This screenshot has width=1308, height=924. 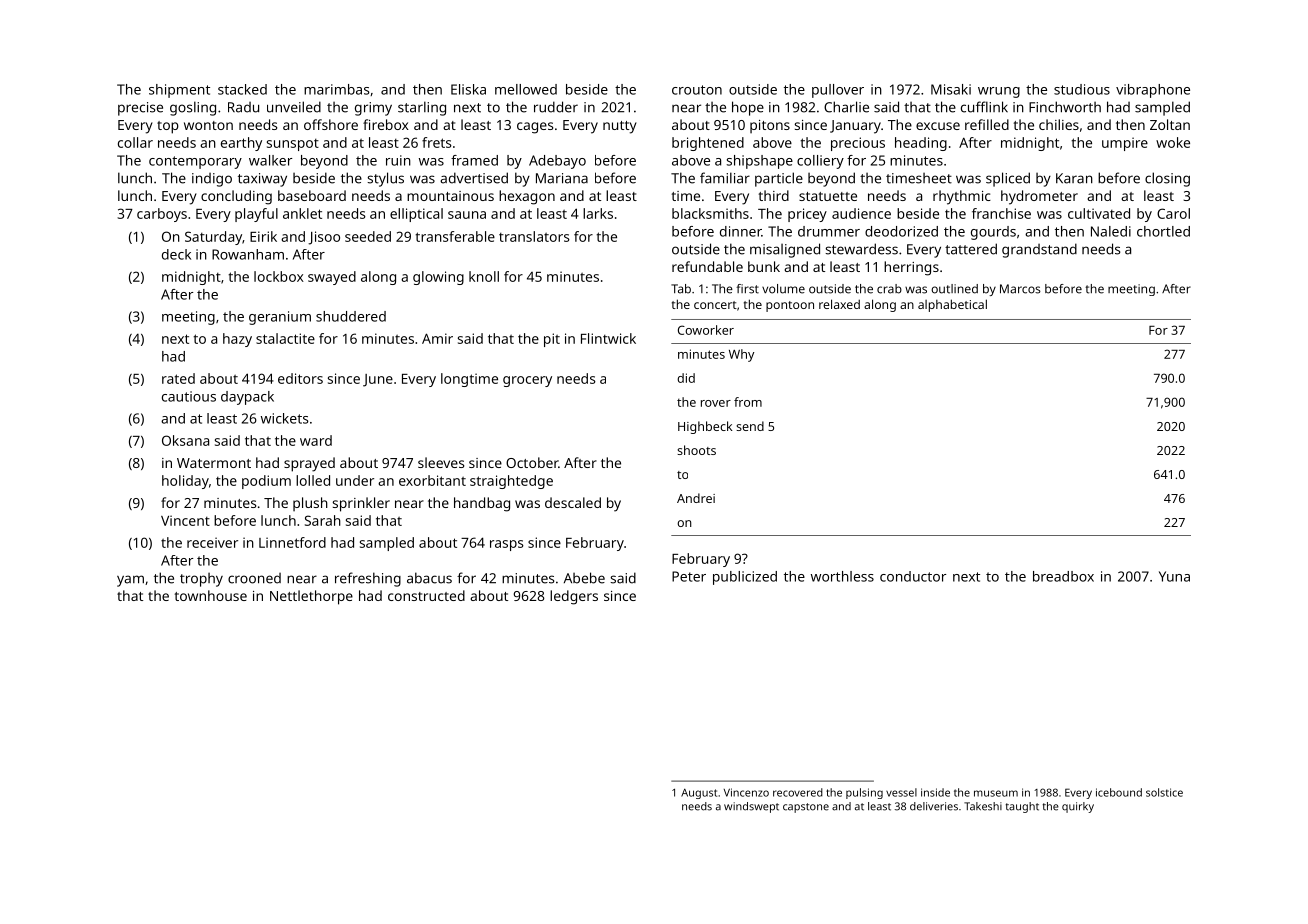 I want to click on heading, so click(x=921, y=144).
